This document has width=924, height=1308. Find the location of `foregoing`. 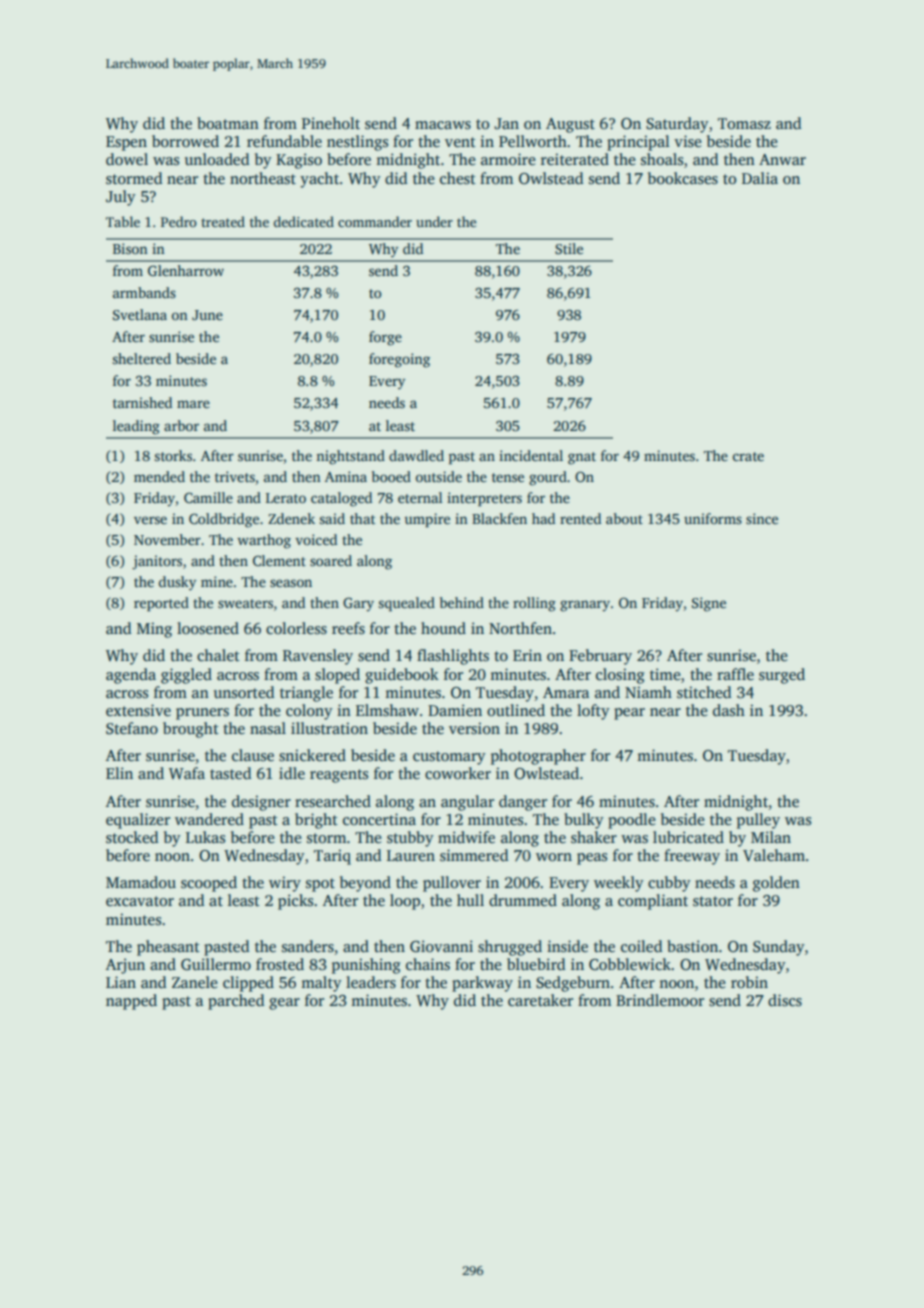

foregoing is located at coordinates (399, 360).
